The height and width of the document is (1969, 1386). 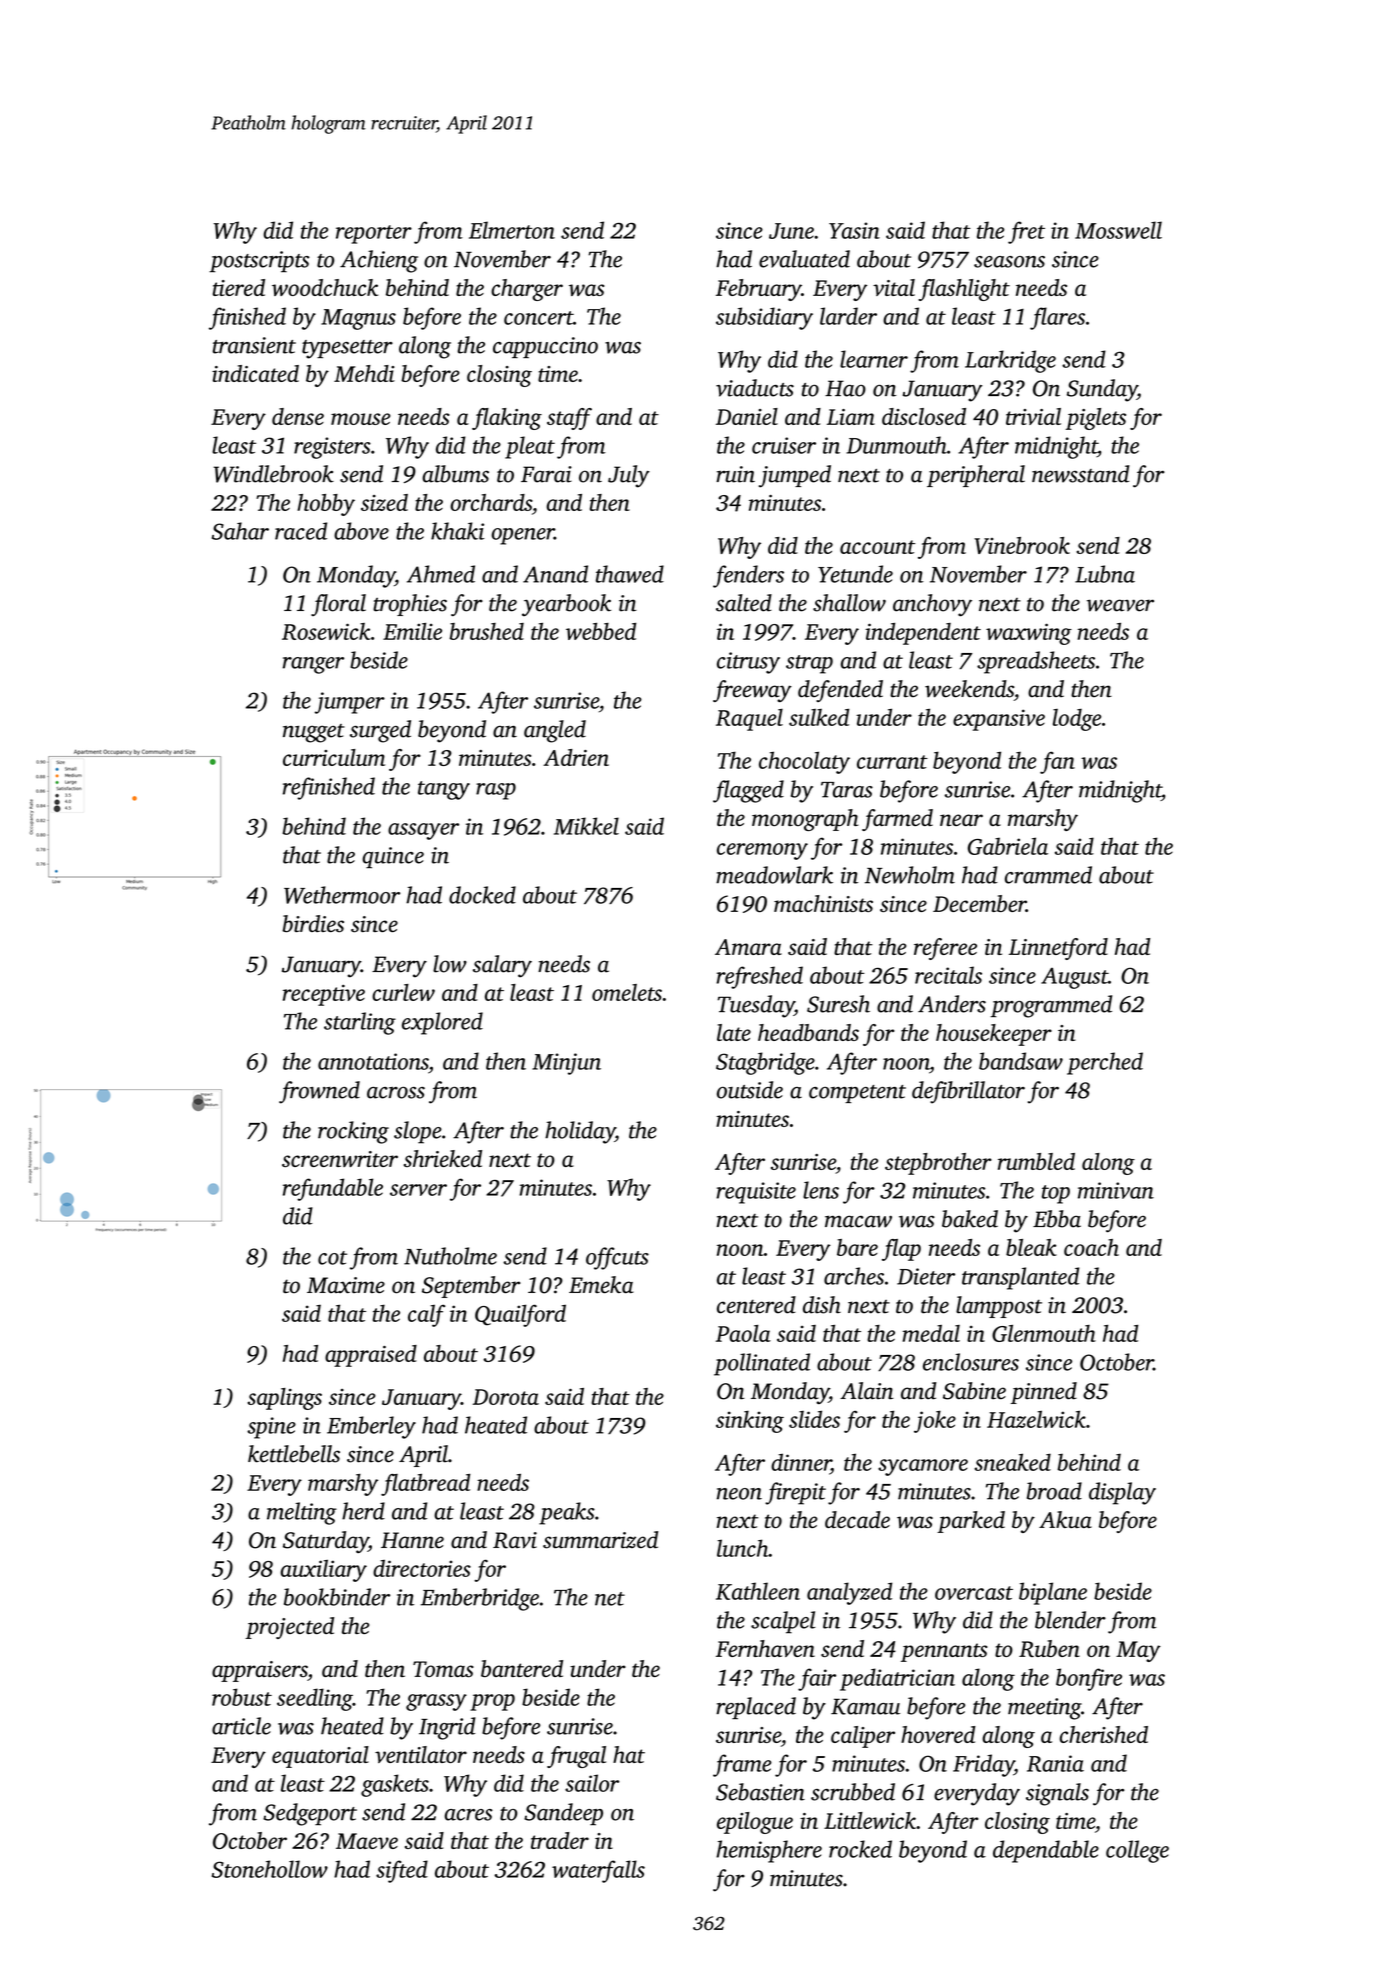 What do you see at coordinates (418, 1132) in the document?
I see `slope` at bounding box center [418, 1132].
